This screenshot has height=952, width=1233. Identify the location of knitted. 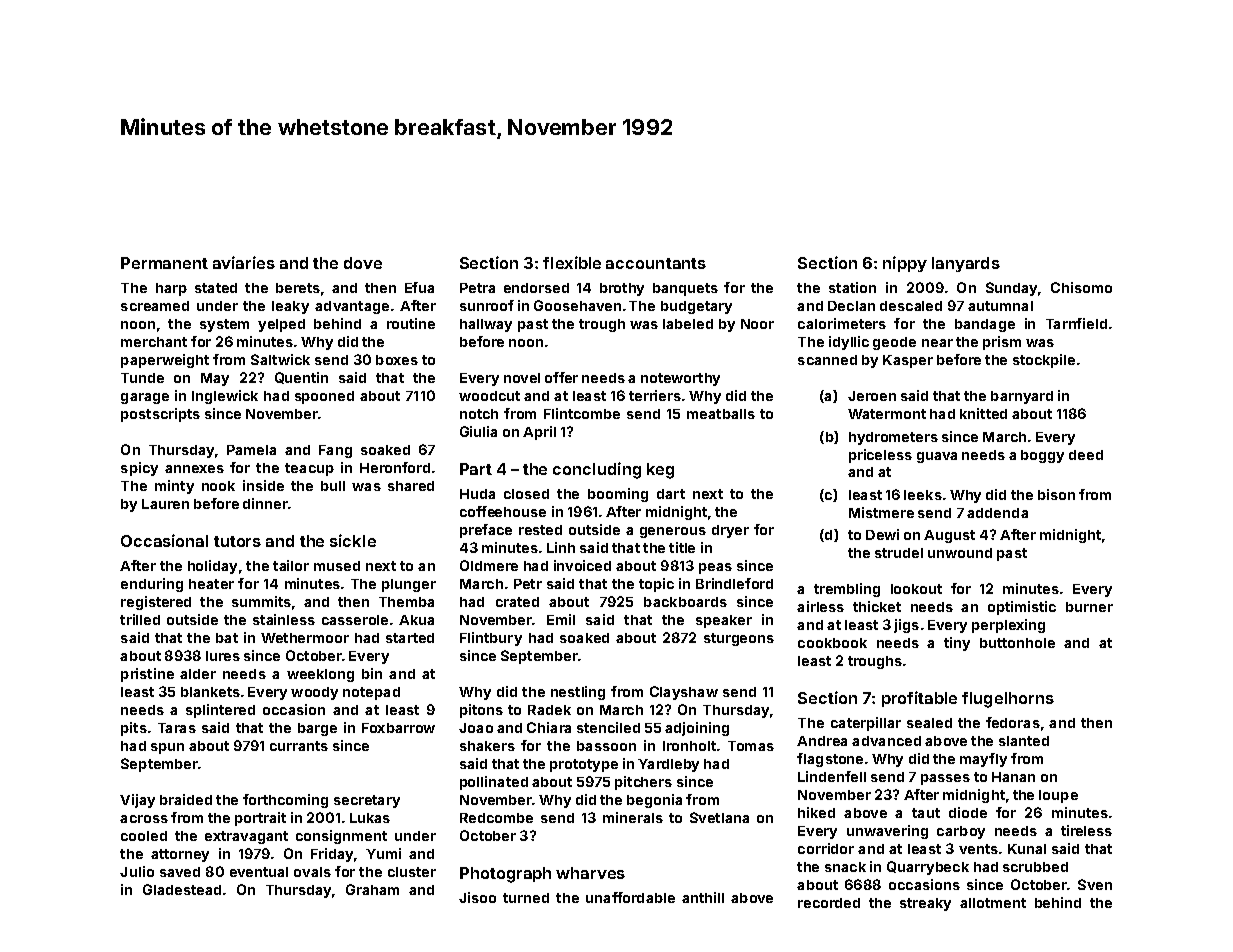
(983, 413).
